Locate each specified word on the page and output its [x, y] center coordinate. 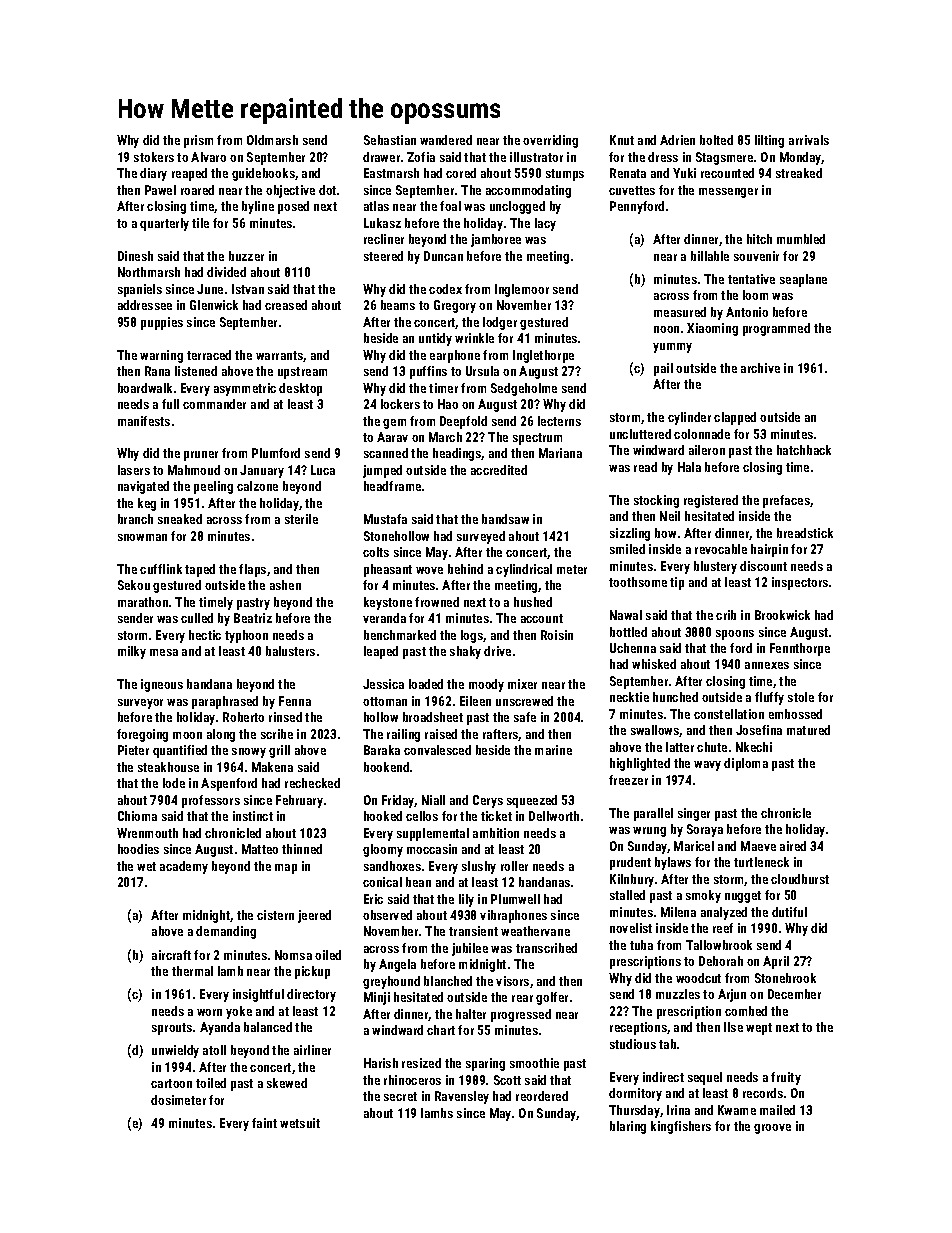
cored [461, 173]
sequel [705, 1078]
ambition [496, 833]
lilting [769, 141]
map [286, 869]
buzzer [246, 256]
